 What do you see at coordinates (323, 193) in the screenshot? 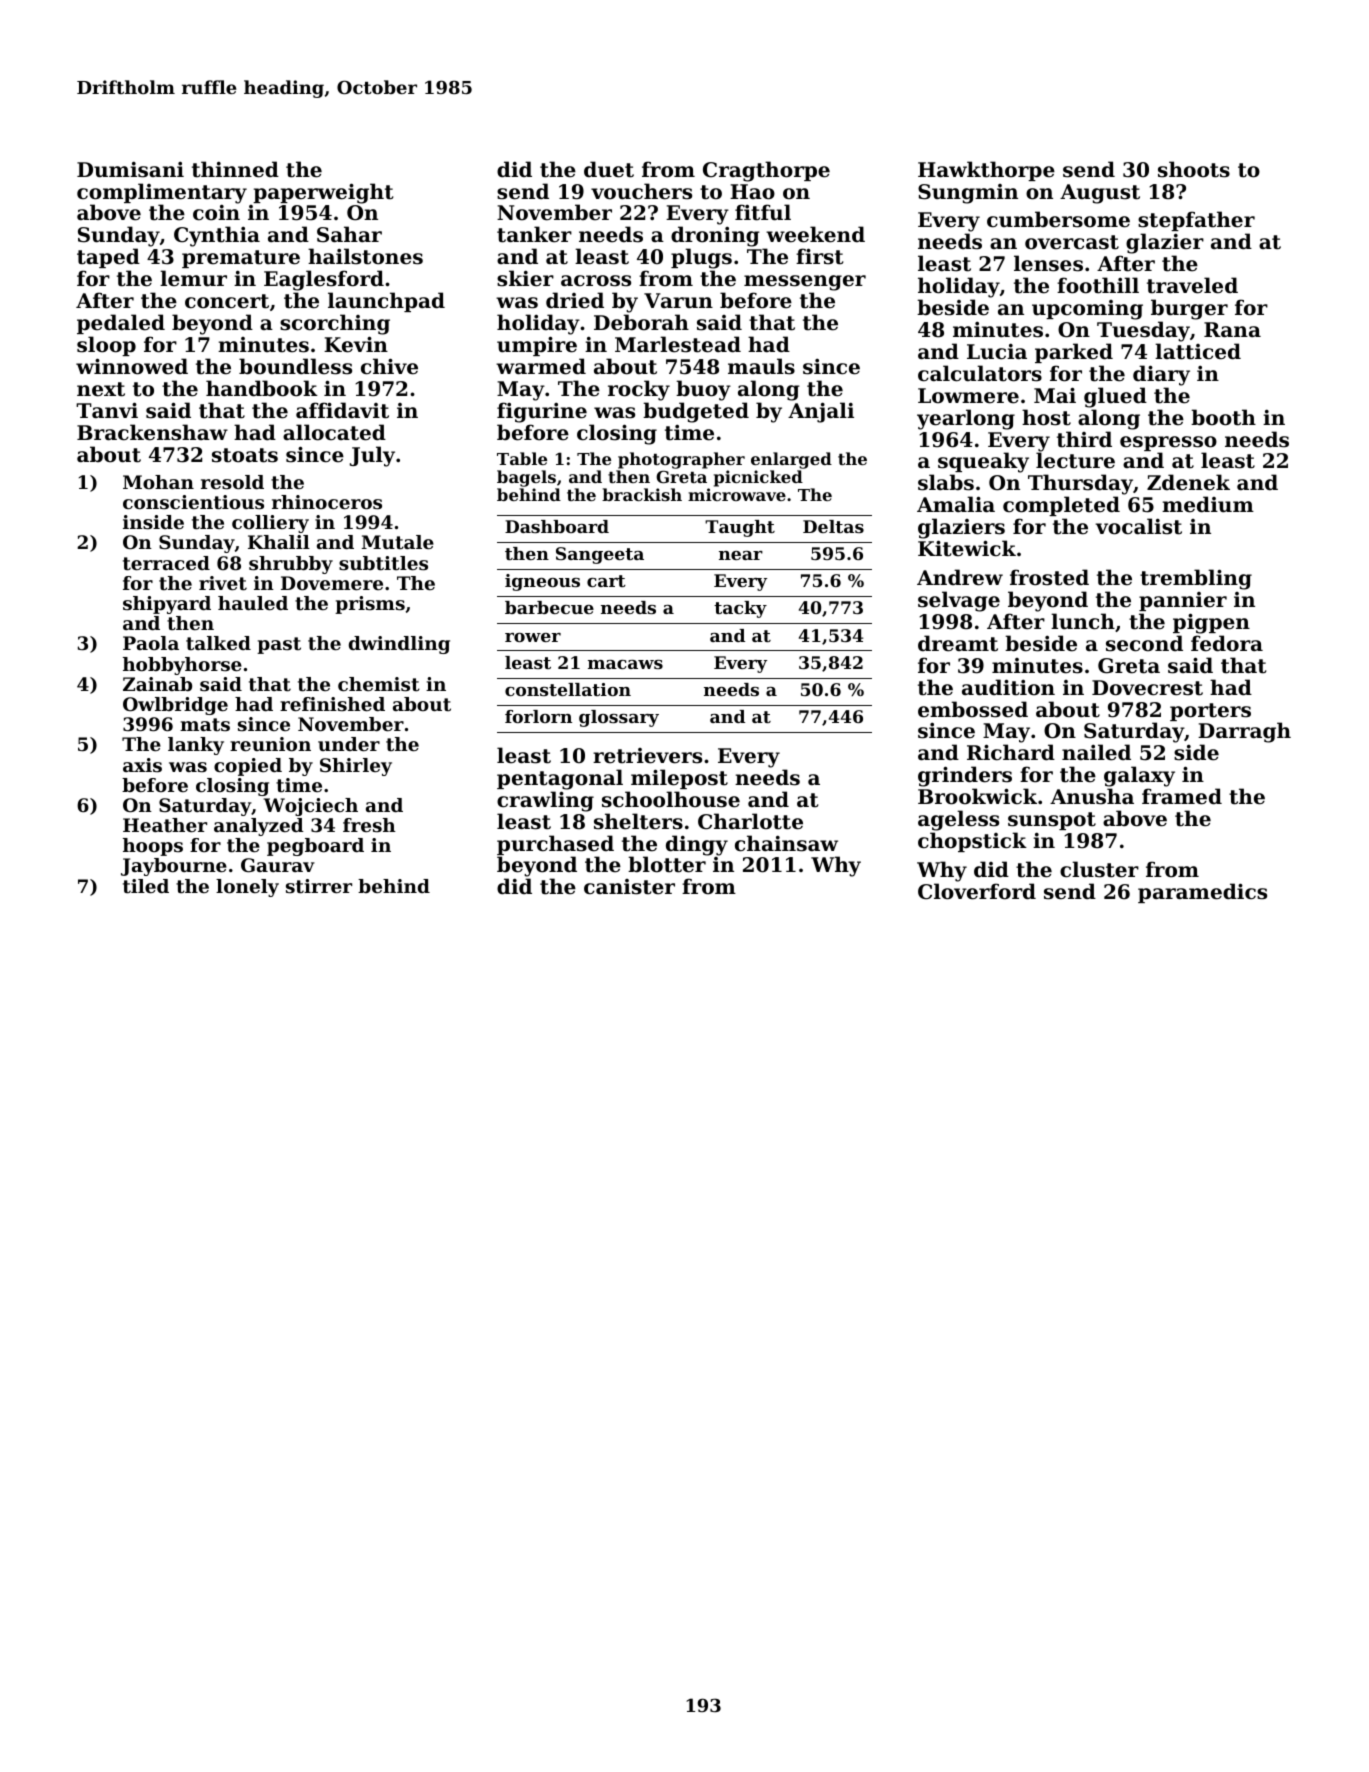
I see `paperweight` at bounding box center [323, 193].
